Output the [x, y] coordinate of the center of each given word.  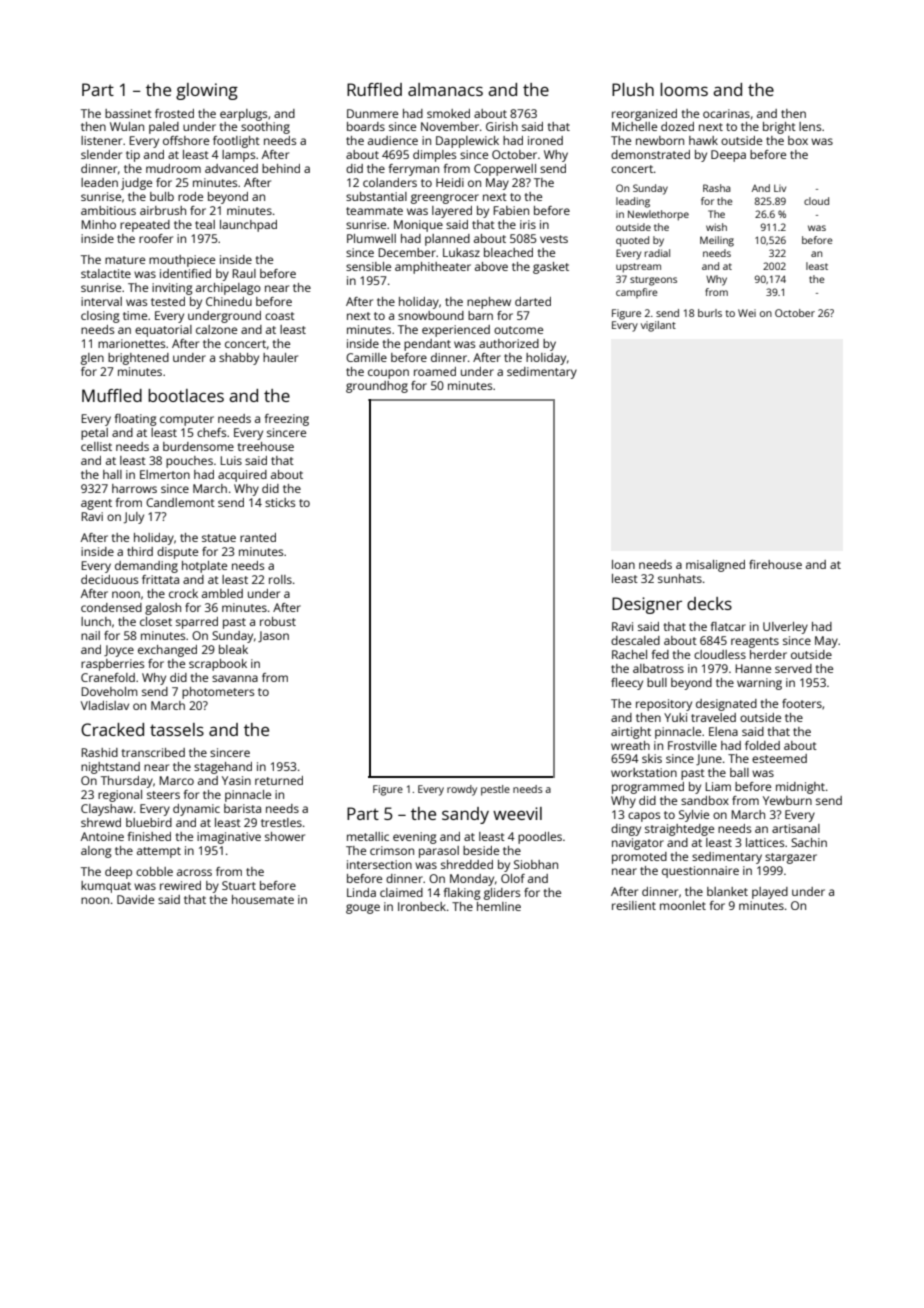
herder [768, 654]
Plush [633, 89]
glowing [207, 91]
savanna [235, 678]
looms [684, 89]
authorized [509, 343]
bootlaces [186, 395]
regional [120, 796]
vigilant [658, 326]
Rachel [629, 654]
